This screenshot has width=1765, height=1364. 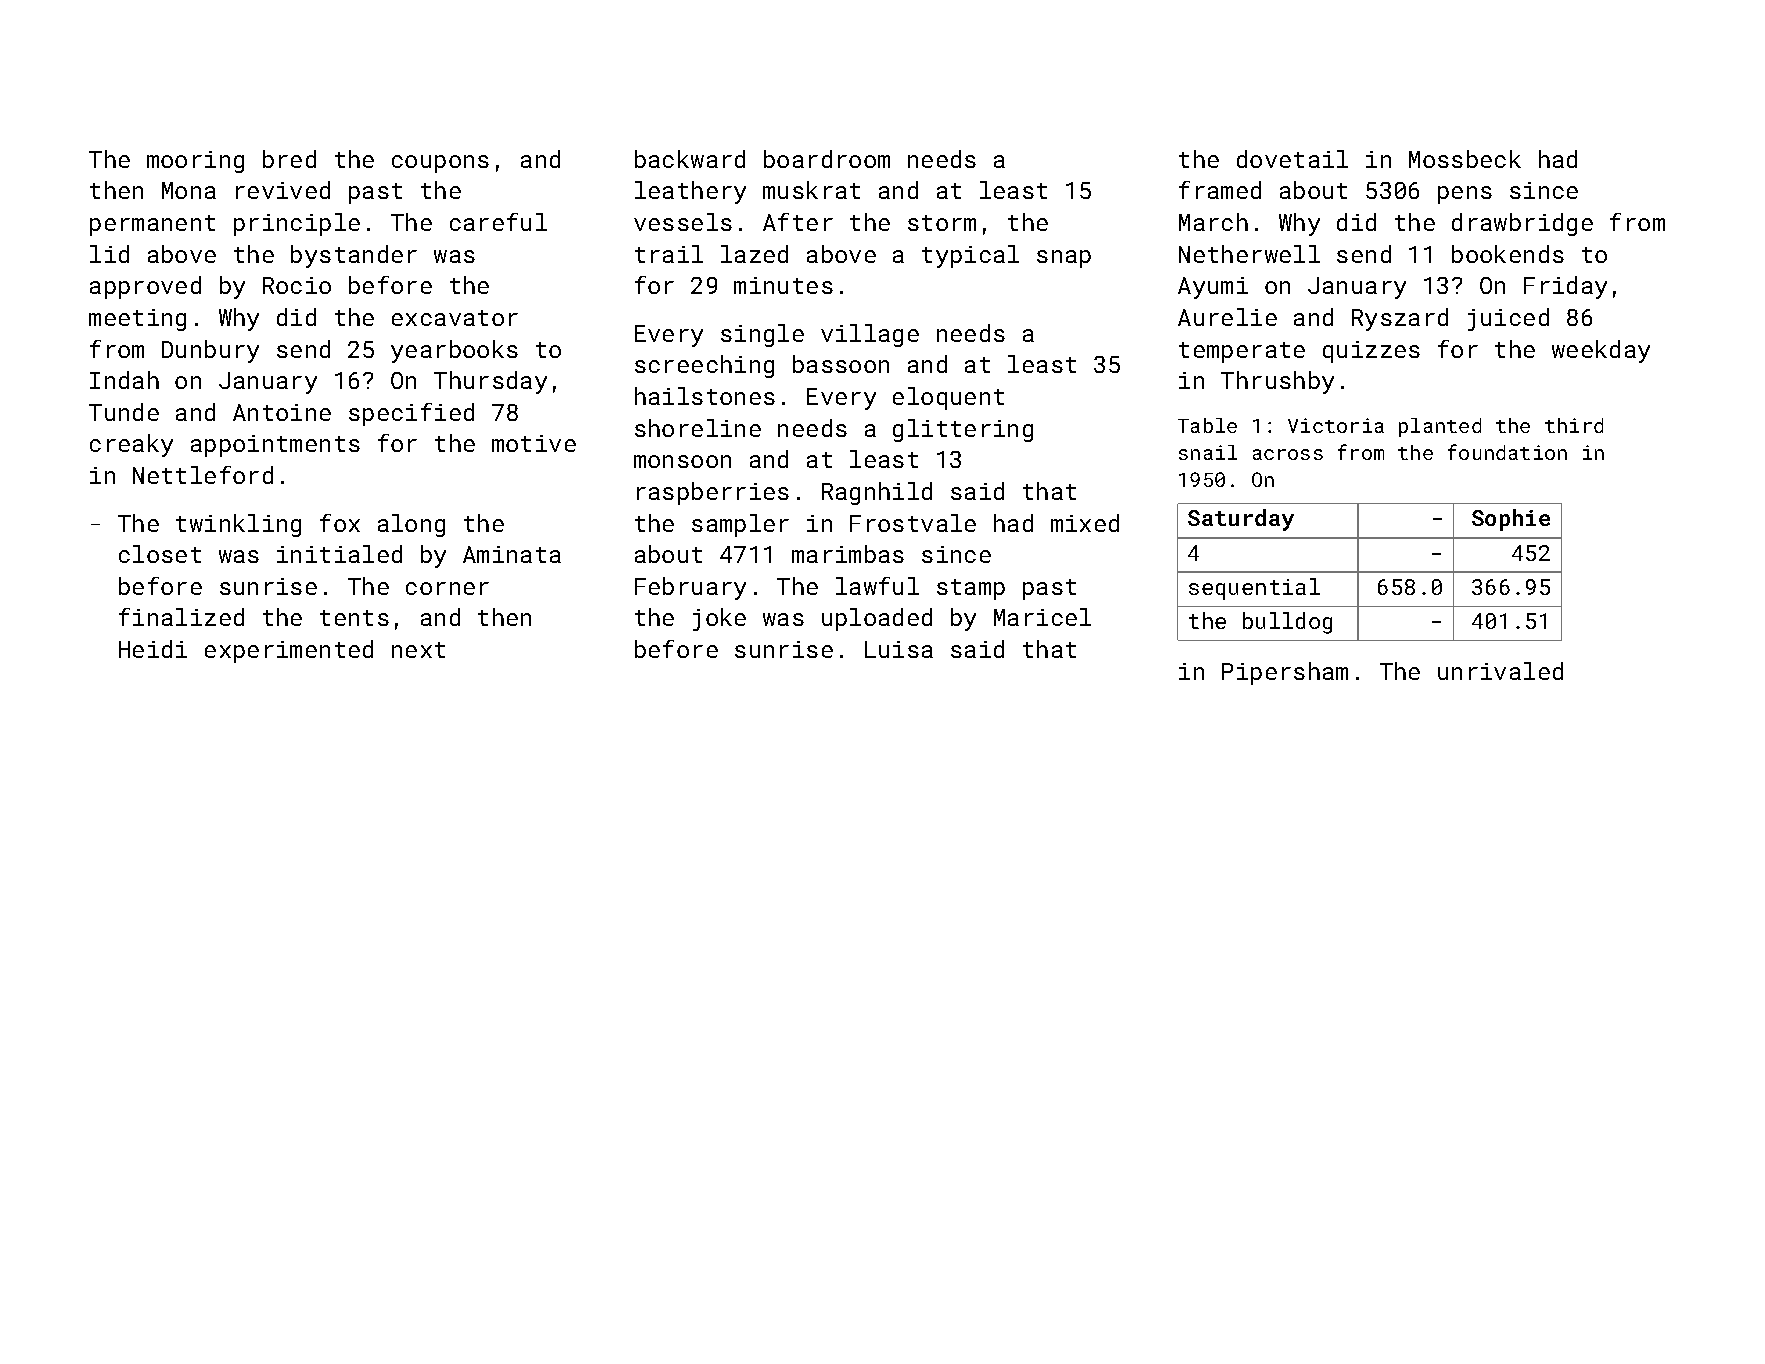 What do you see at coordinates (289, 651) in the screenshot?
I see `experimented` at bounding box center [289, 651].
